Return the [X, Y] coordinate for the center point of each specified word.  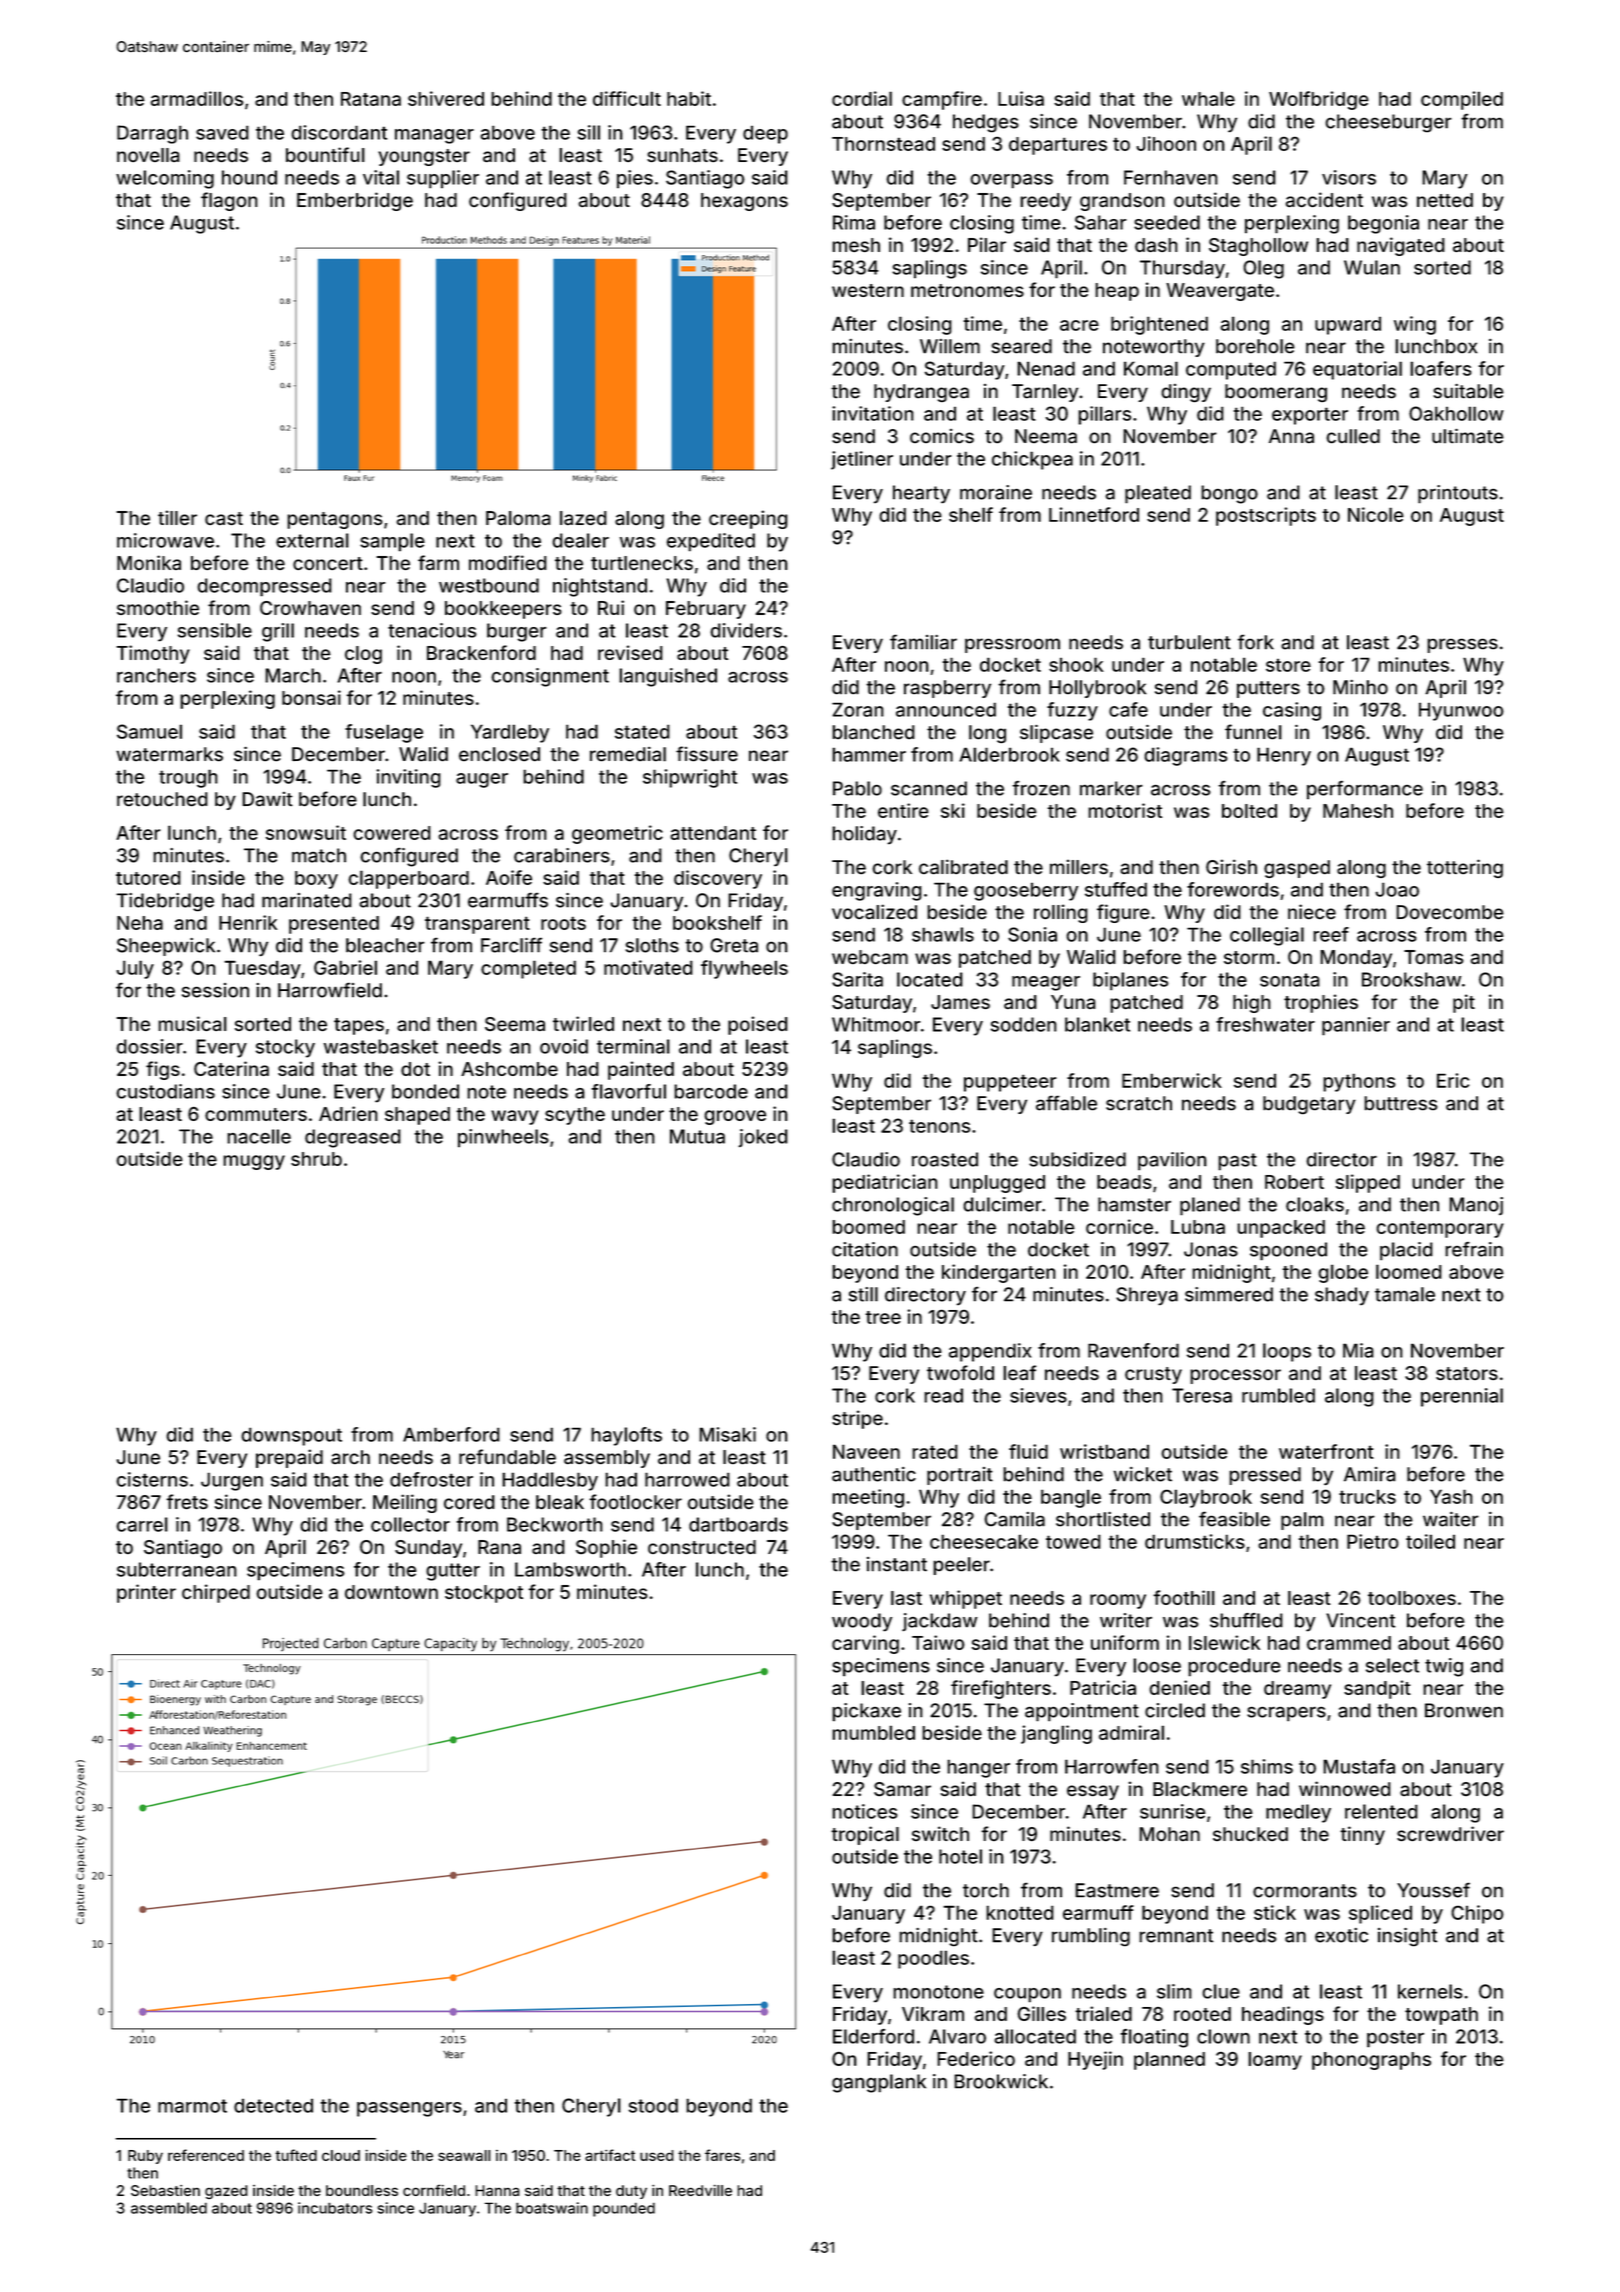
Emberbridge [355, 201]
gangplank [879, 2083]
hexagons [744, 202]
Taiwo [938, 1642]
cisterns [152, 1479]
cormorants [1305, 1891]
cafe [1128, 709]
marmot [192, 2106]
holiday [864, 835]
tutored [148, 878]
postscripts [1266, 516]
